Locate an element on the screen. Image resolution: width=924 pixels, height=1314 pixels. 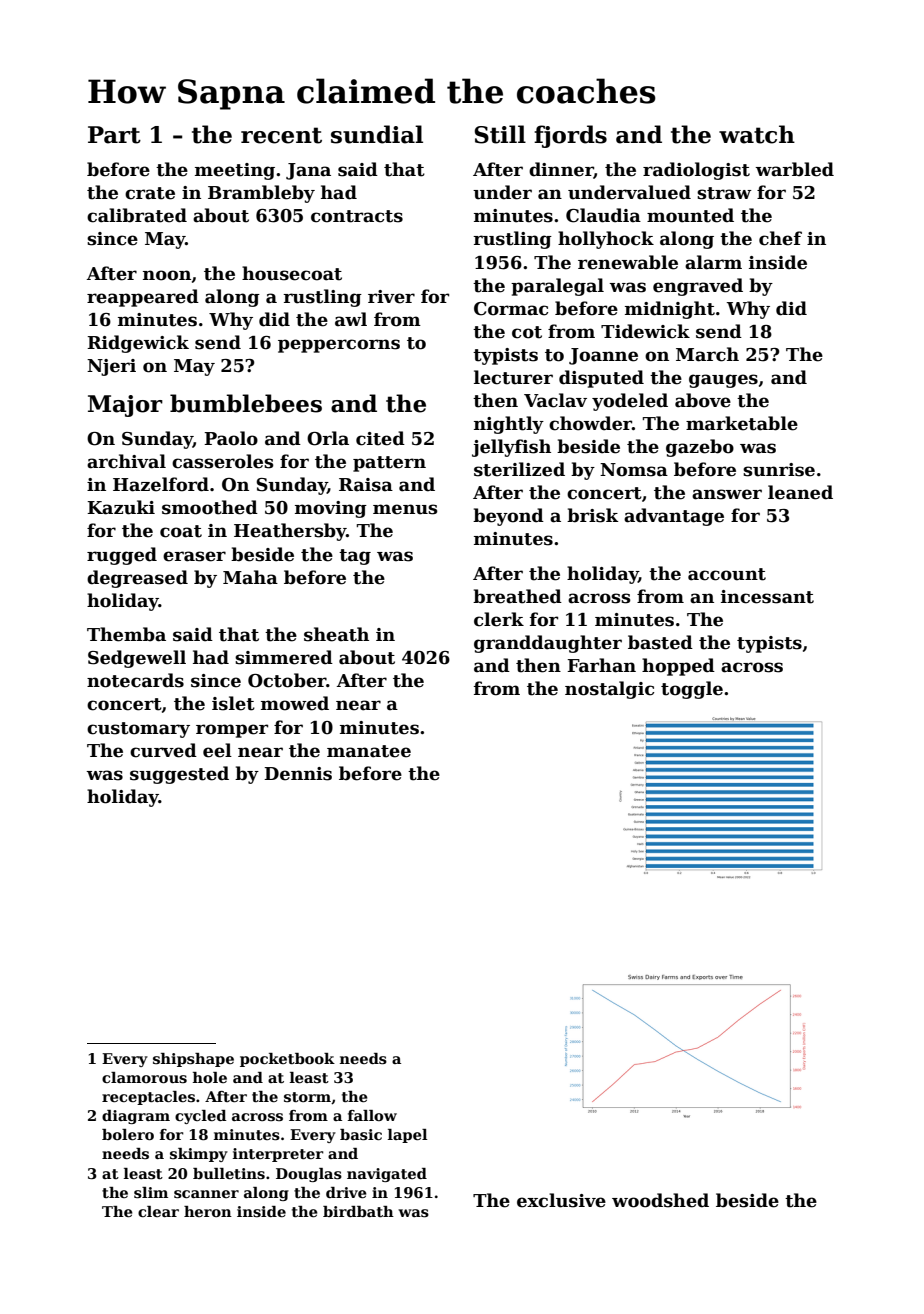
skimpy is located at coordinates (199, 1155).
